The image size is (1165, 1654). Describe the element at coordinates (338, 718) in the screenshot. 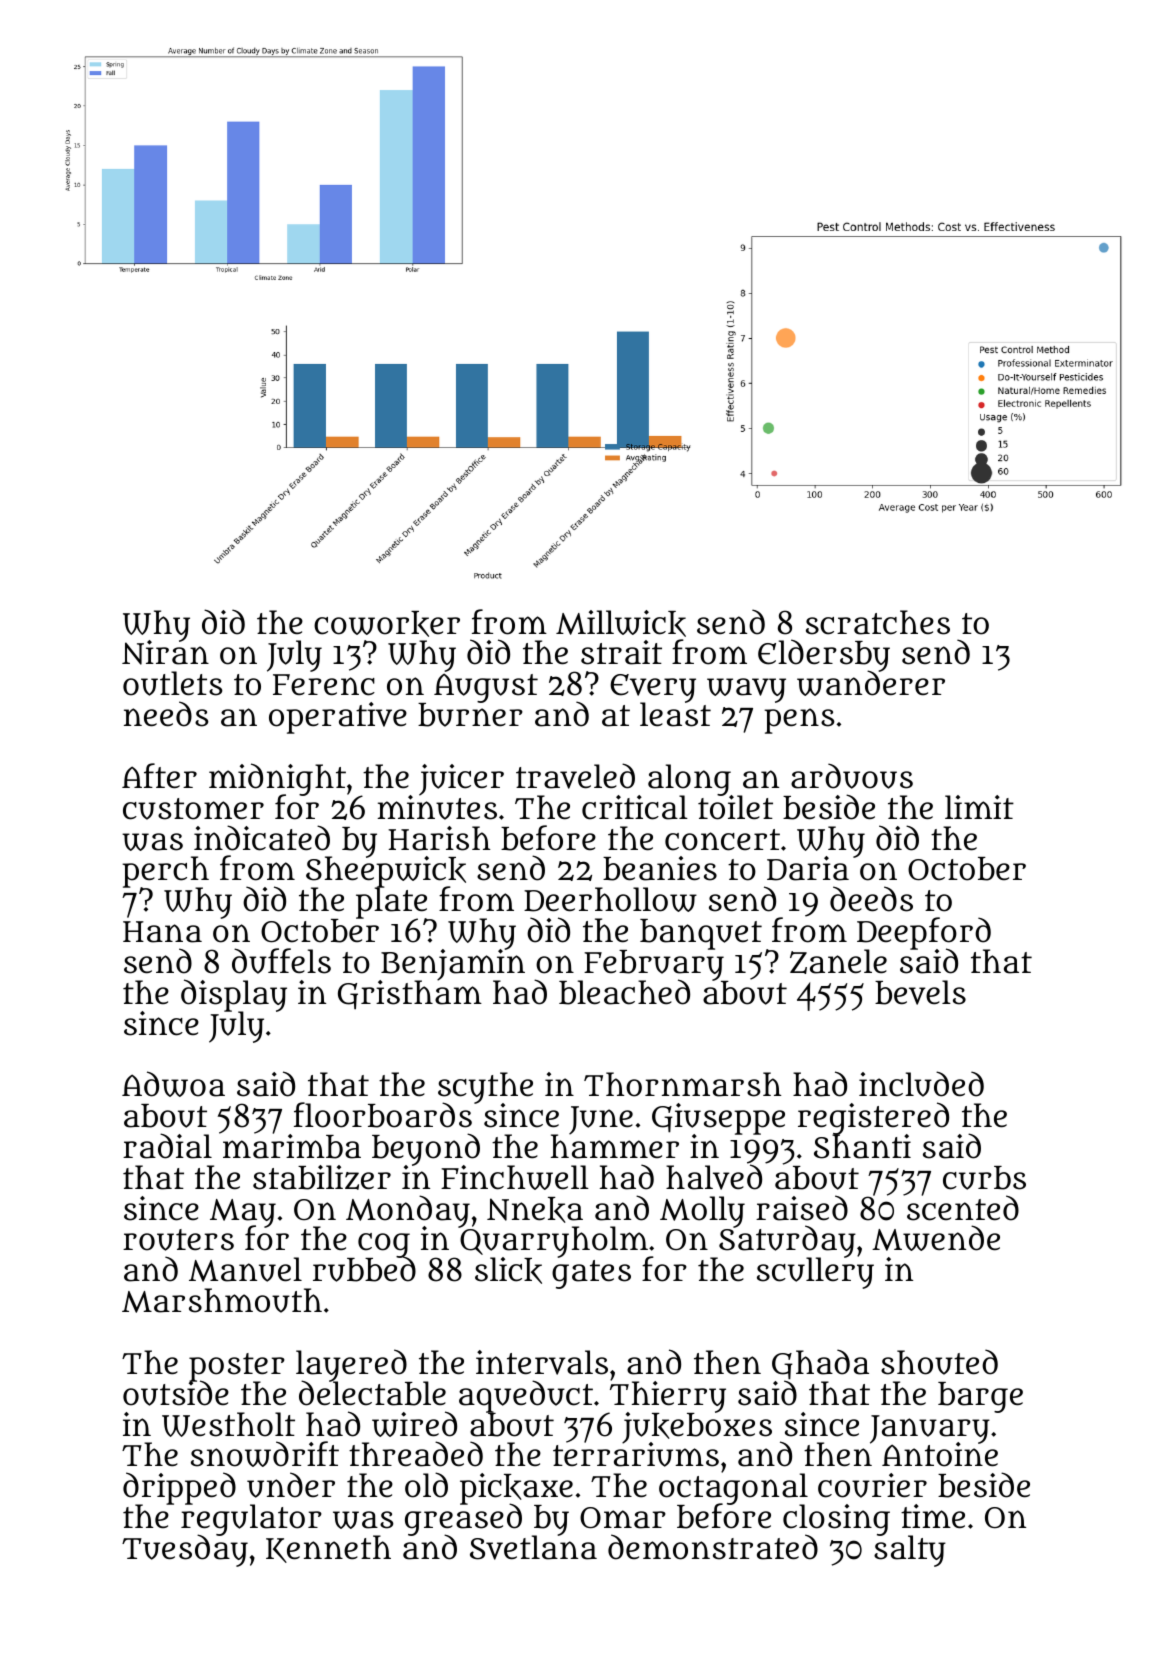

I see `operative` at that location.
